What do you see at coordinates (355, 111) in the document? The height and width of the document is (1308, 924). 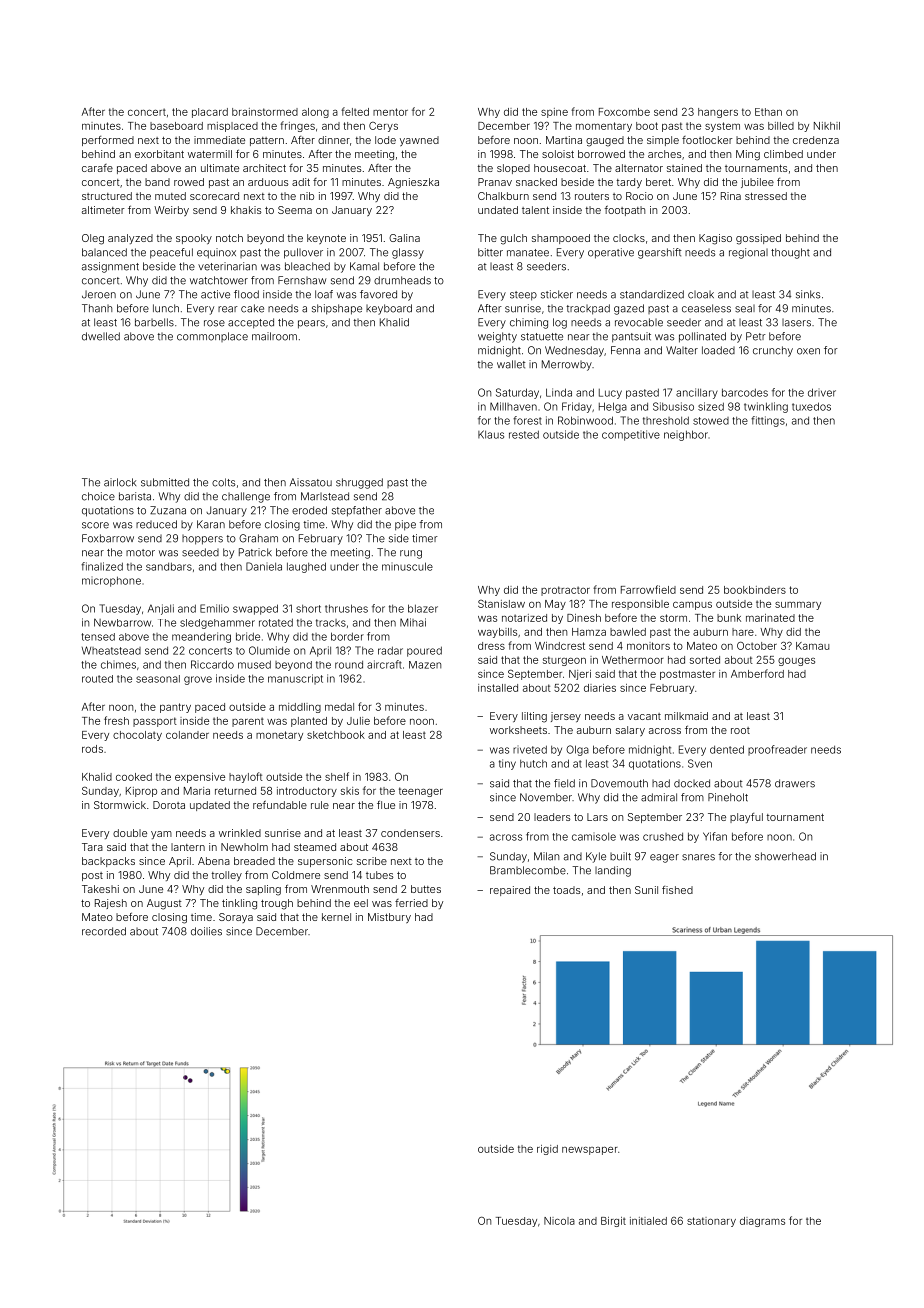 I see `felted` at bounding box center [355, 111].
